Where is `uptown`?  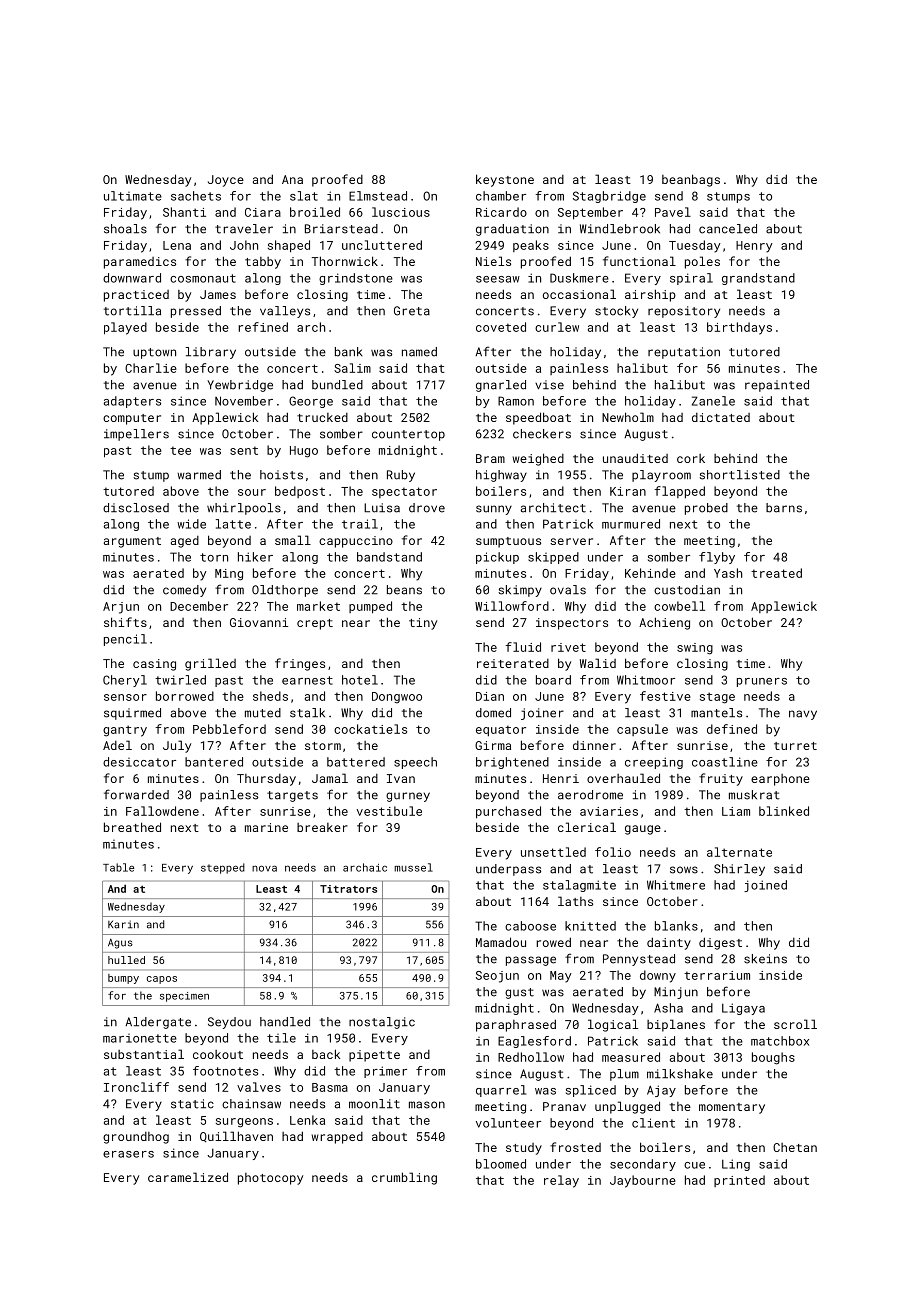 uptown is located at coordinates (154, 353).
